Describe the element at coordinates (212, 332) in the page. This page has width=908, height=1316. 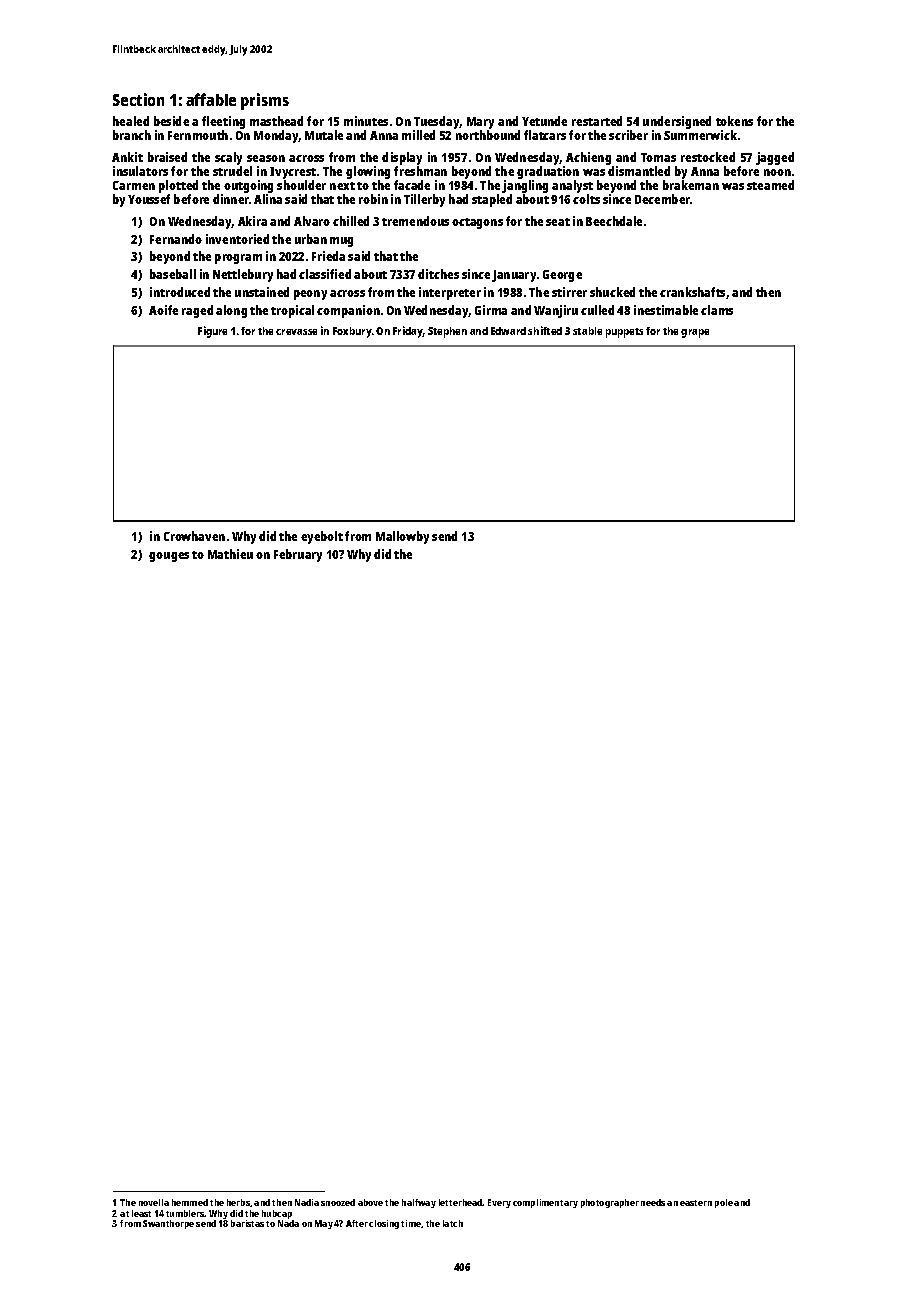
I see `Figure` at that location.
